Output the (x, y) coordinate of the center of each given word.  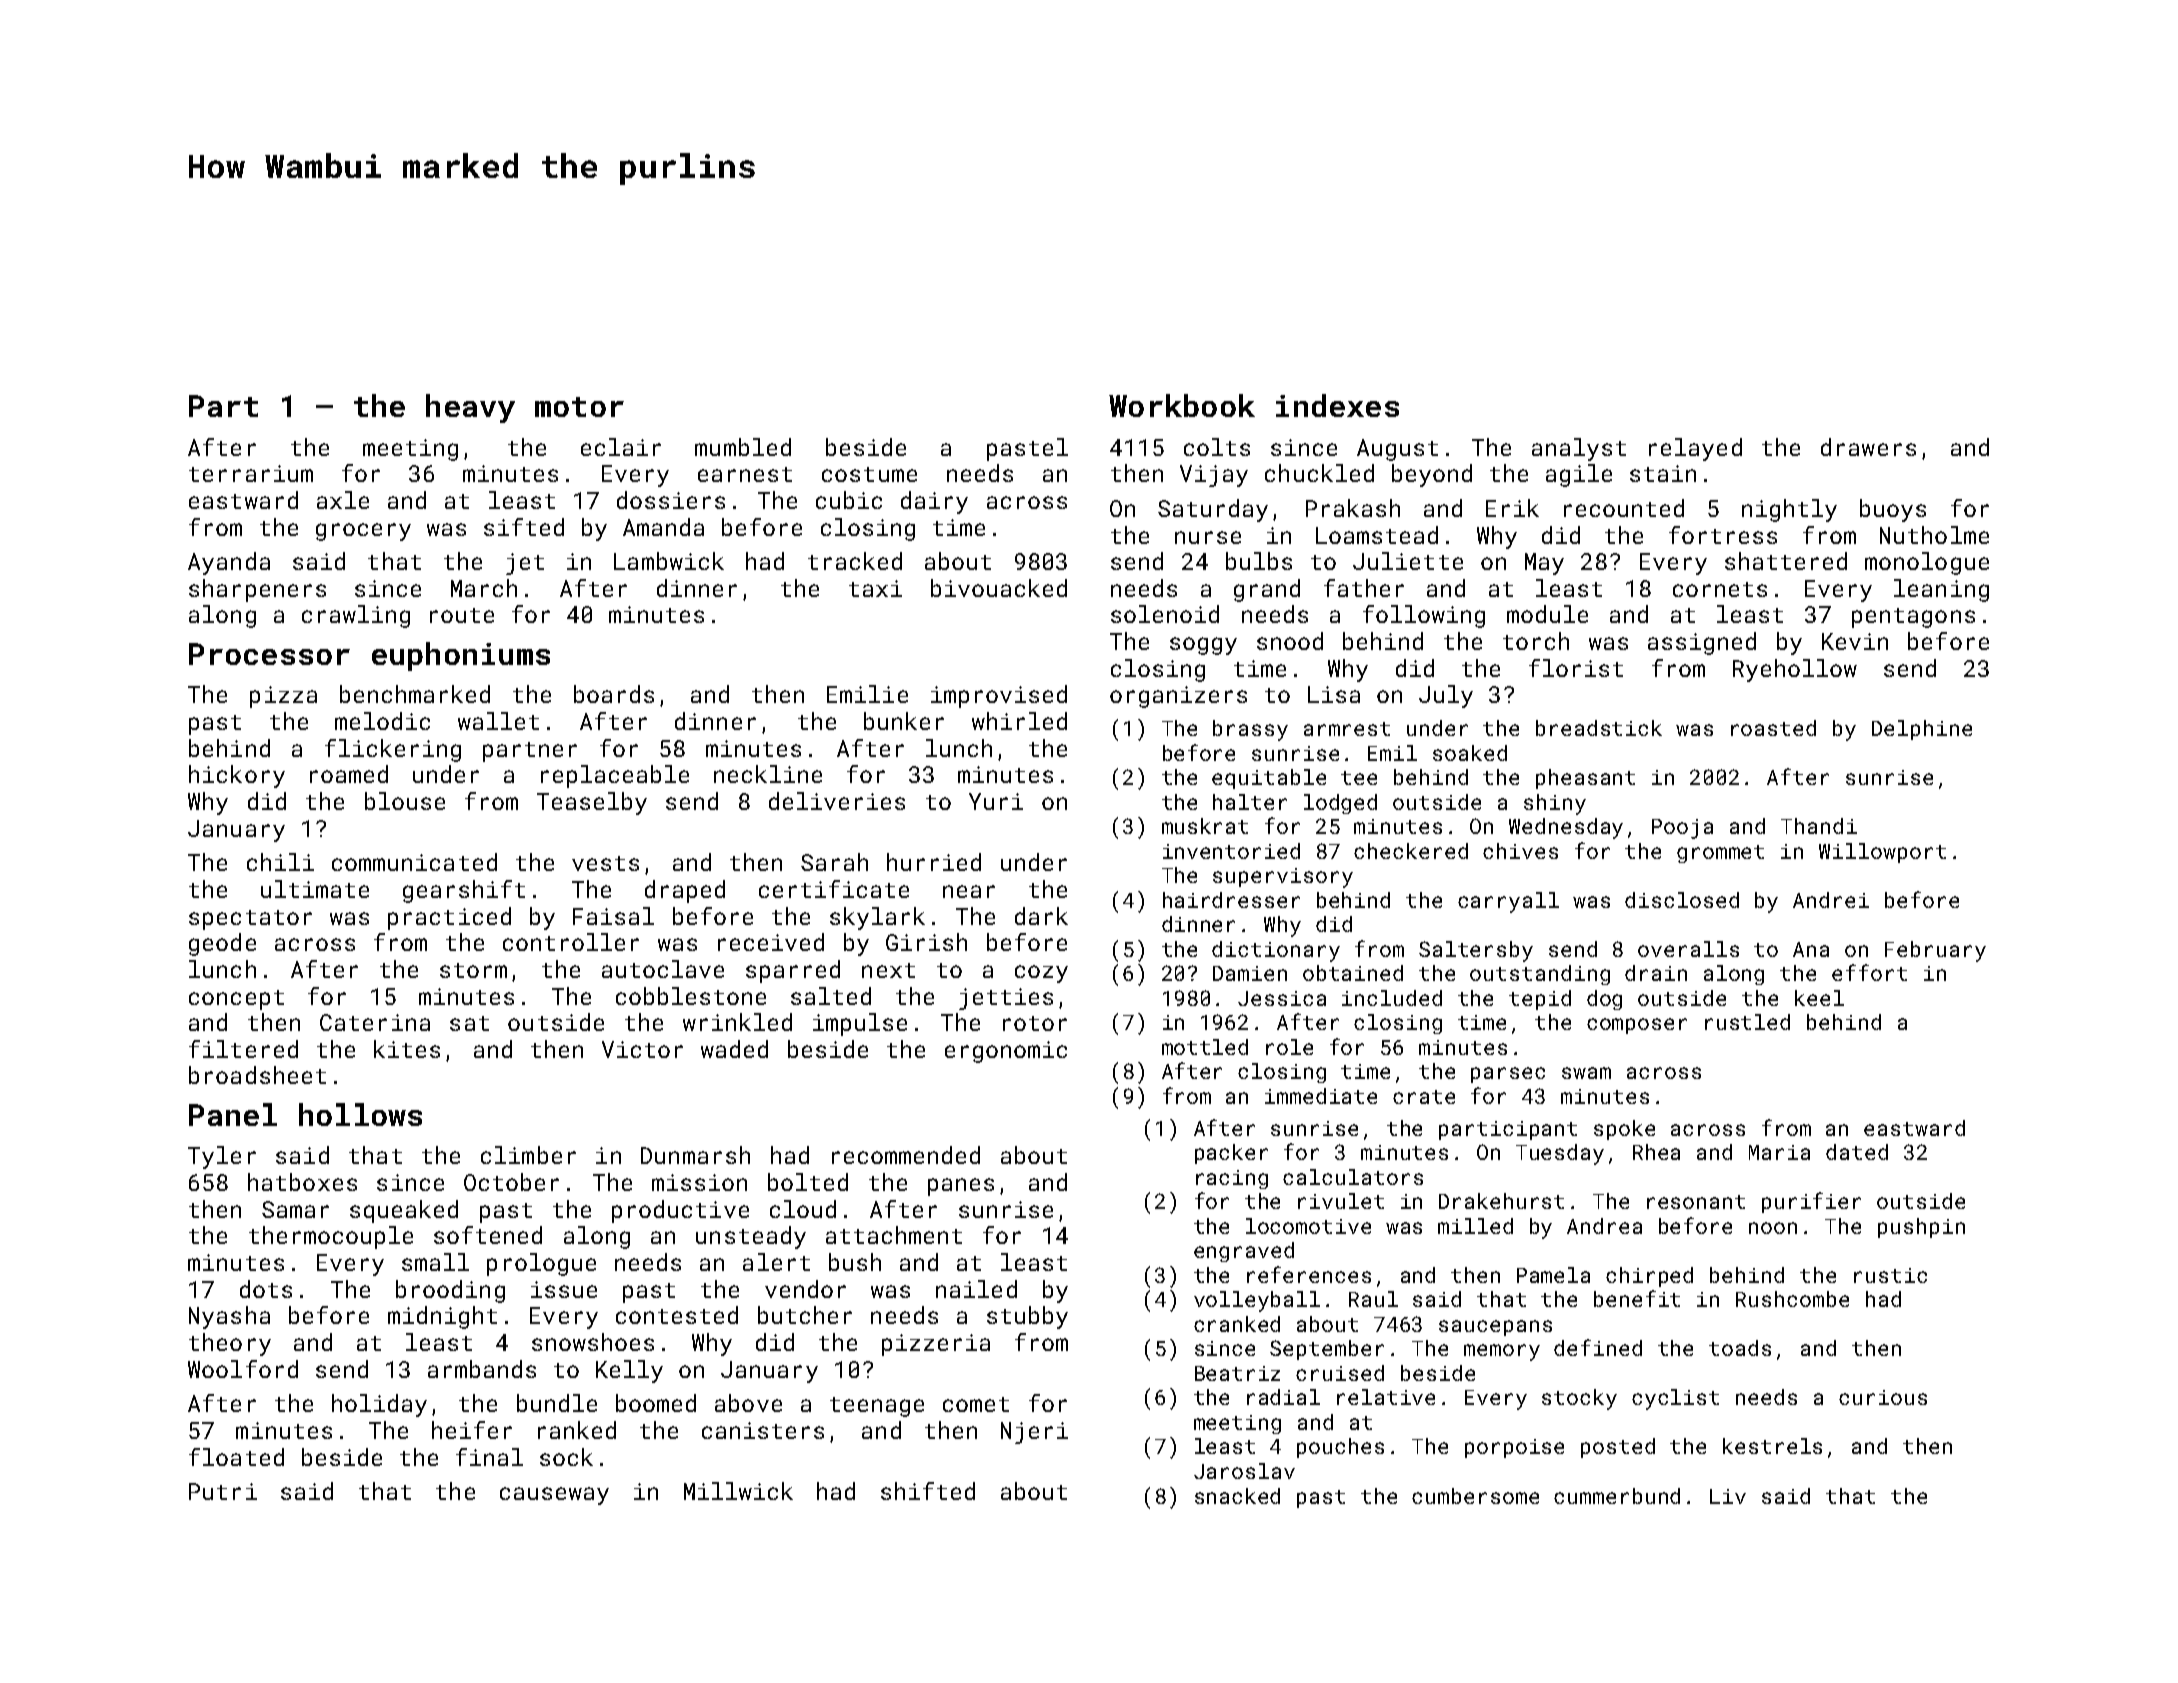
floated (236, 1457)
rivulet (1341, 1201)
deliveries (837, 801)
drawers (1868, 447)
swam (1586, 1073)
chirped (1649, 1277)
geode (222, 944)
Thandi (1819, 826)
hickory (237, 776)
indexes (1337, 405)
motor (579, 407)
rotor (1035, 1023)
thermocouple (331, 1237)
